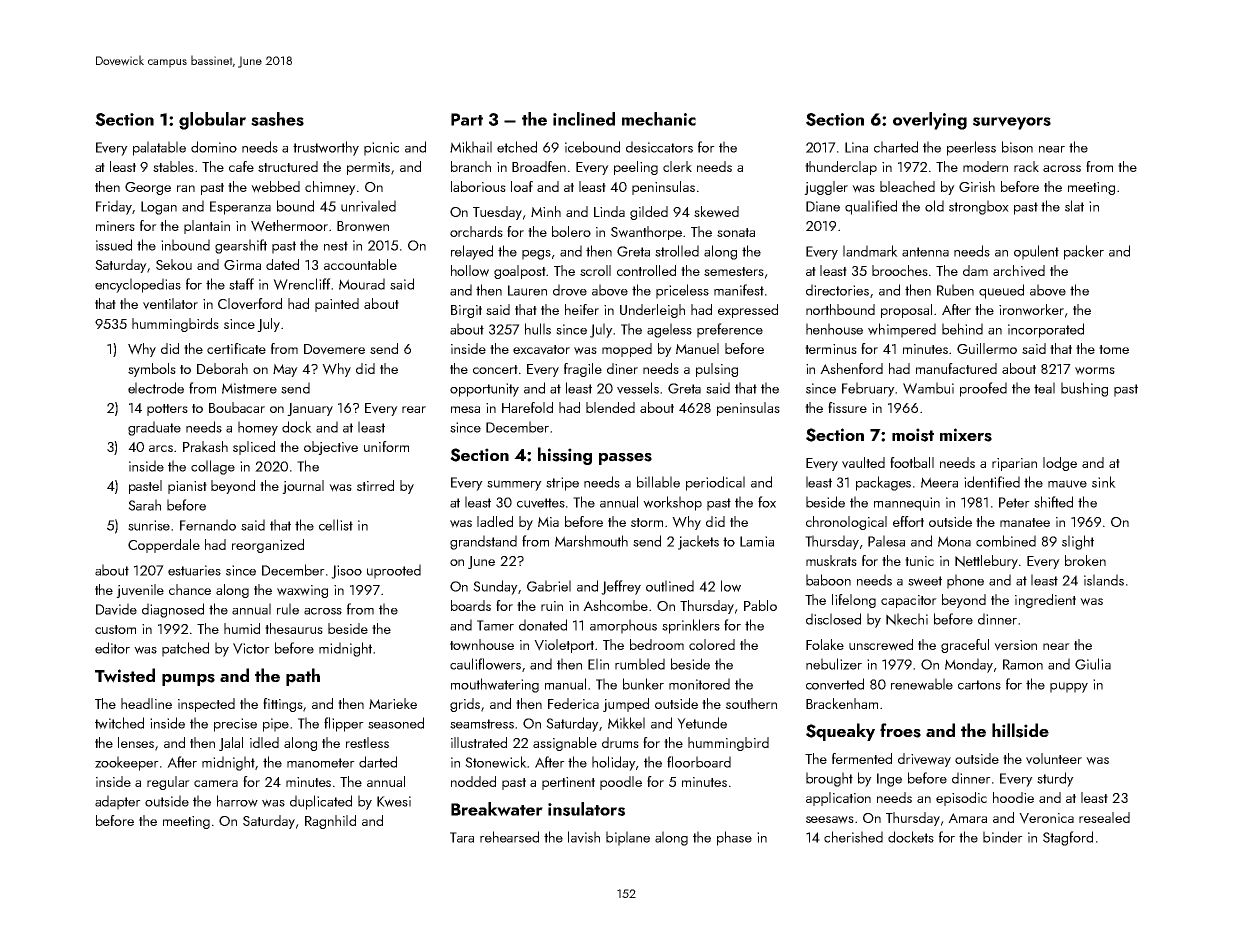 The image size is (1233, 952). Describe the element at coordinates (565, 684) in the image. I see `manual` at that location.
